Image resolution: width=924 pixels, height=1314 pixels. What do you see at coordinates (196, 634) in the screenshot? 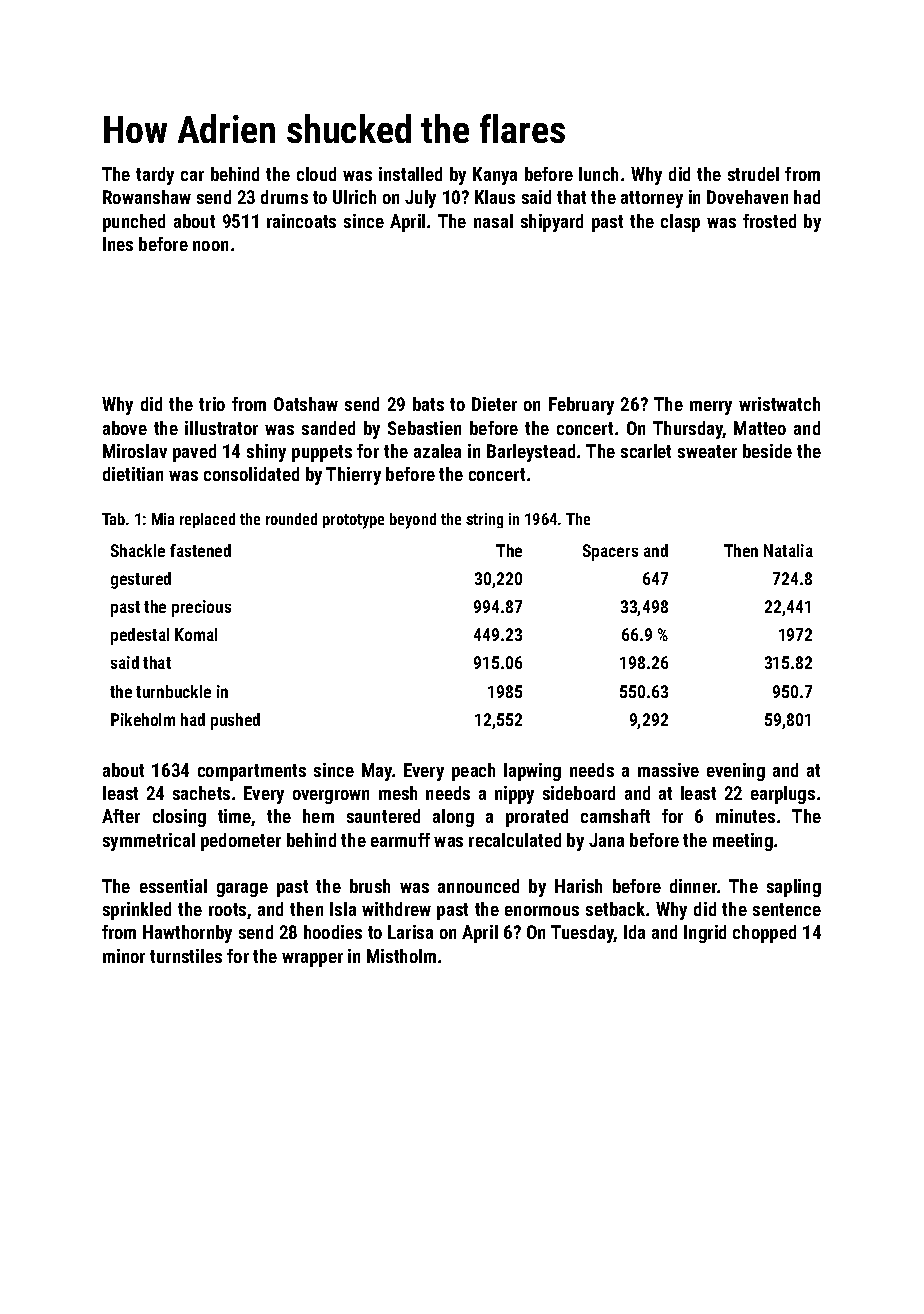
I see `Komal` at bounding box center [196, 634].
